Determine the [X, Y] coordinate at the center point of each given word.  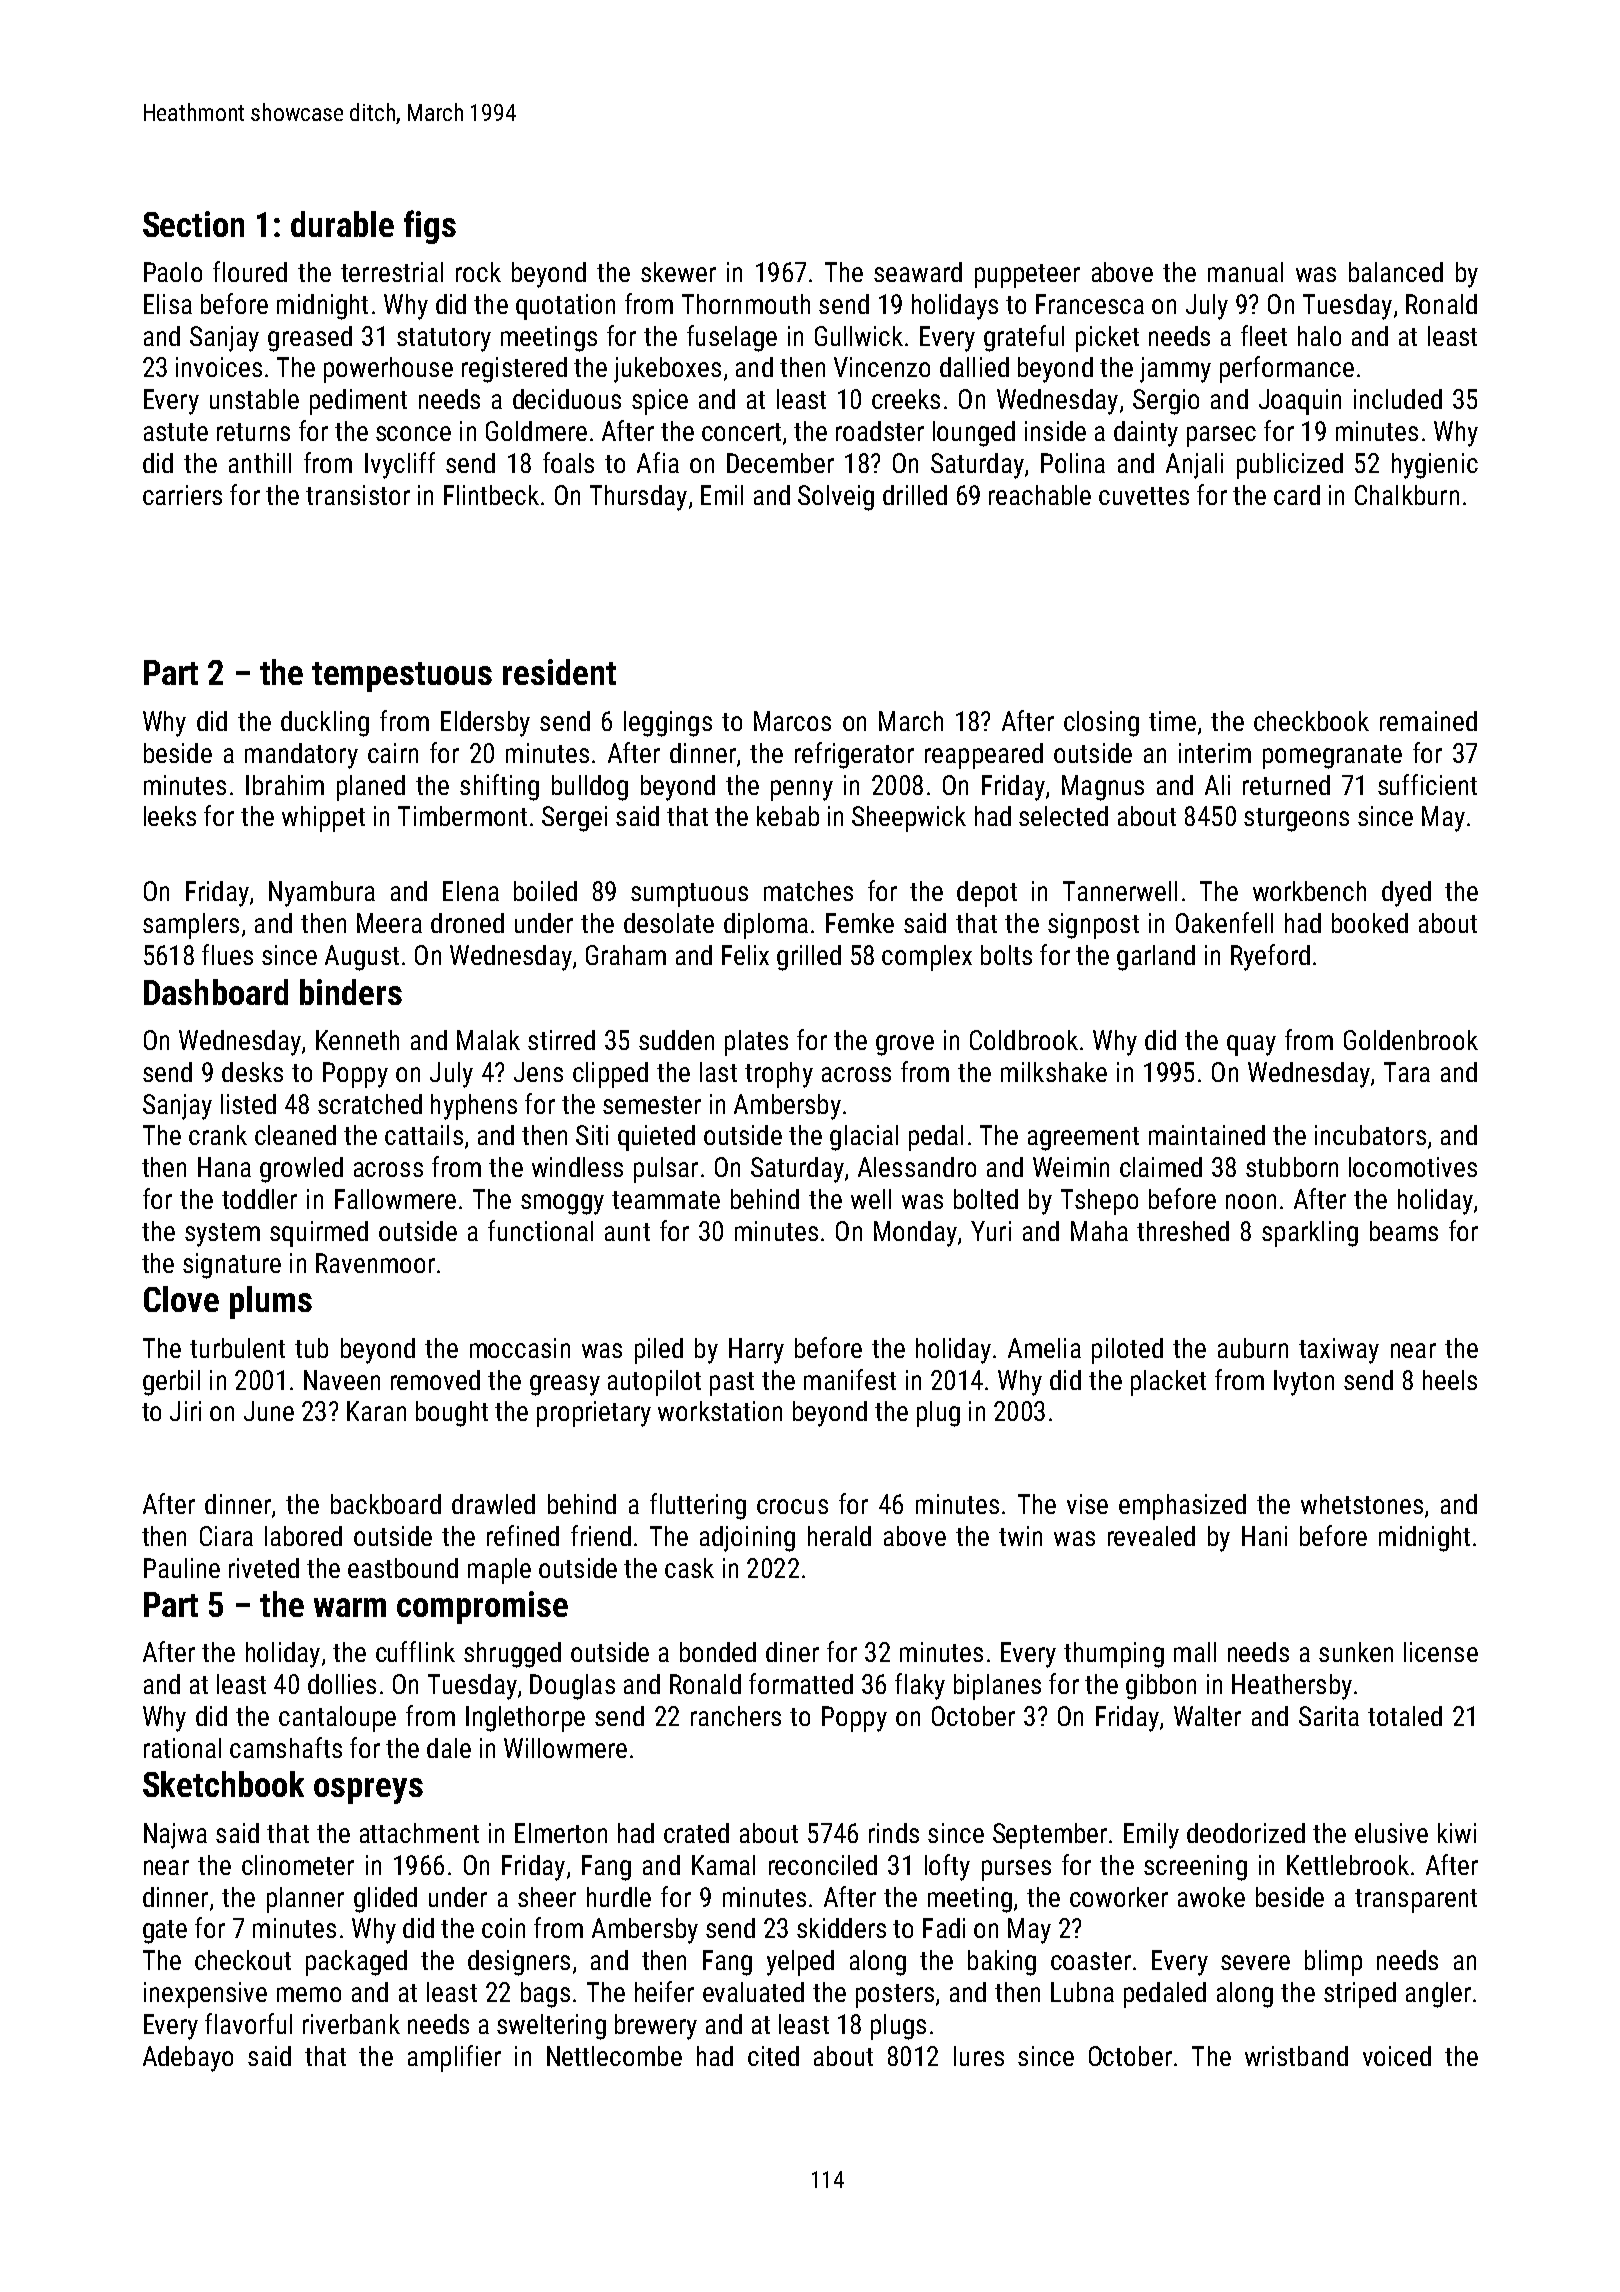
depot [987, 894]
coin [503, 1928]
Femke [860, 923]
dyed [1406, 894]
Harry [756, 1351]
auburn [1253, 1348]
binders [351, 992]
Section [193, 224]
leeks [170, 816]
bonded [718, 1652]
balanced [1396, 272]
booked [1370, 923]
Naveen [342, 1380]
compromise [482, 1607]
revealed [1151, 1536]
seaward [918, 272]
